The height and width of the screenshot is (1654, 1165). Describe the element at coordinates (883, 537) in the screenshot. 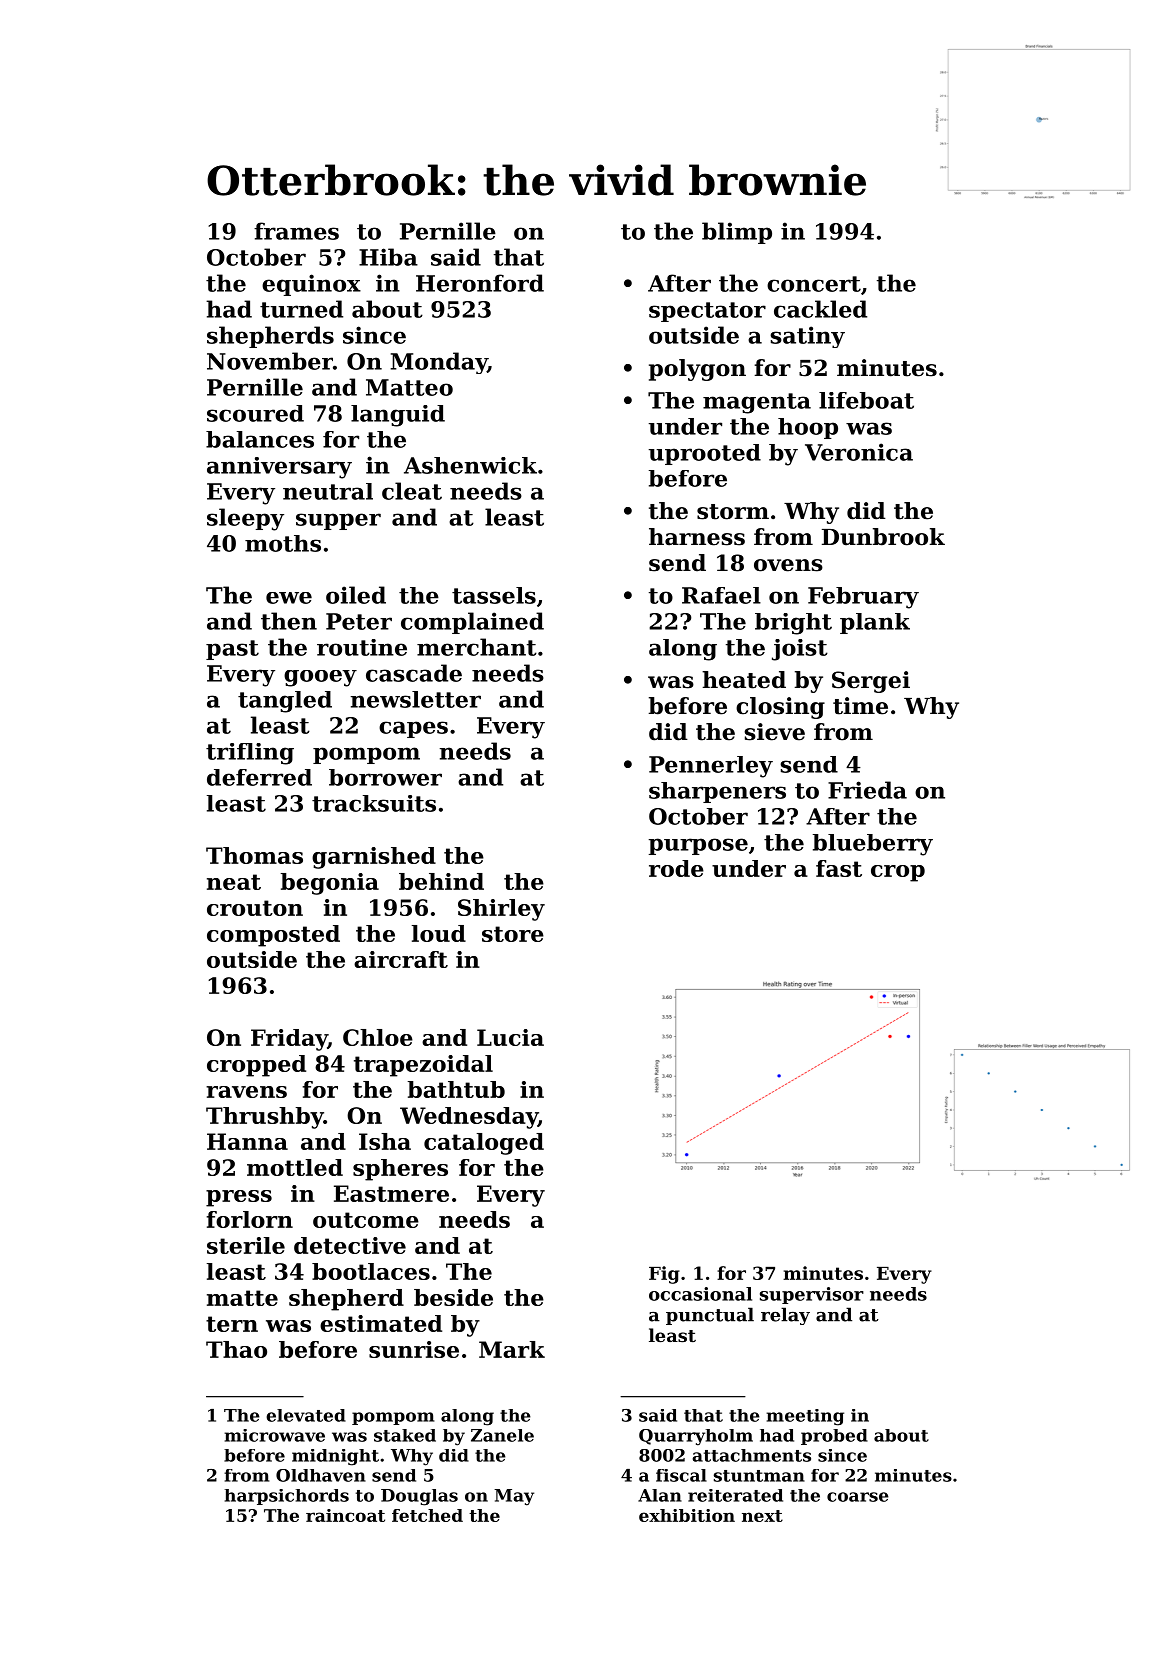

I see `Dunbrook` at that location.
